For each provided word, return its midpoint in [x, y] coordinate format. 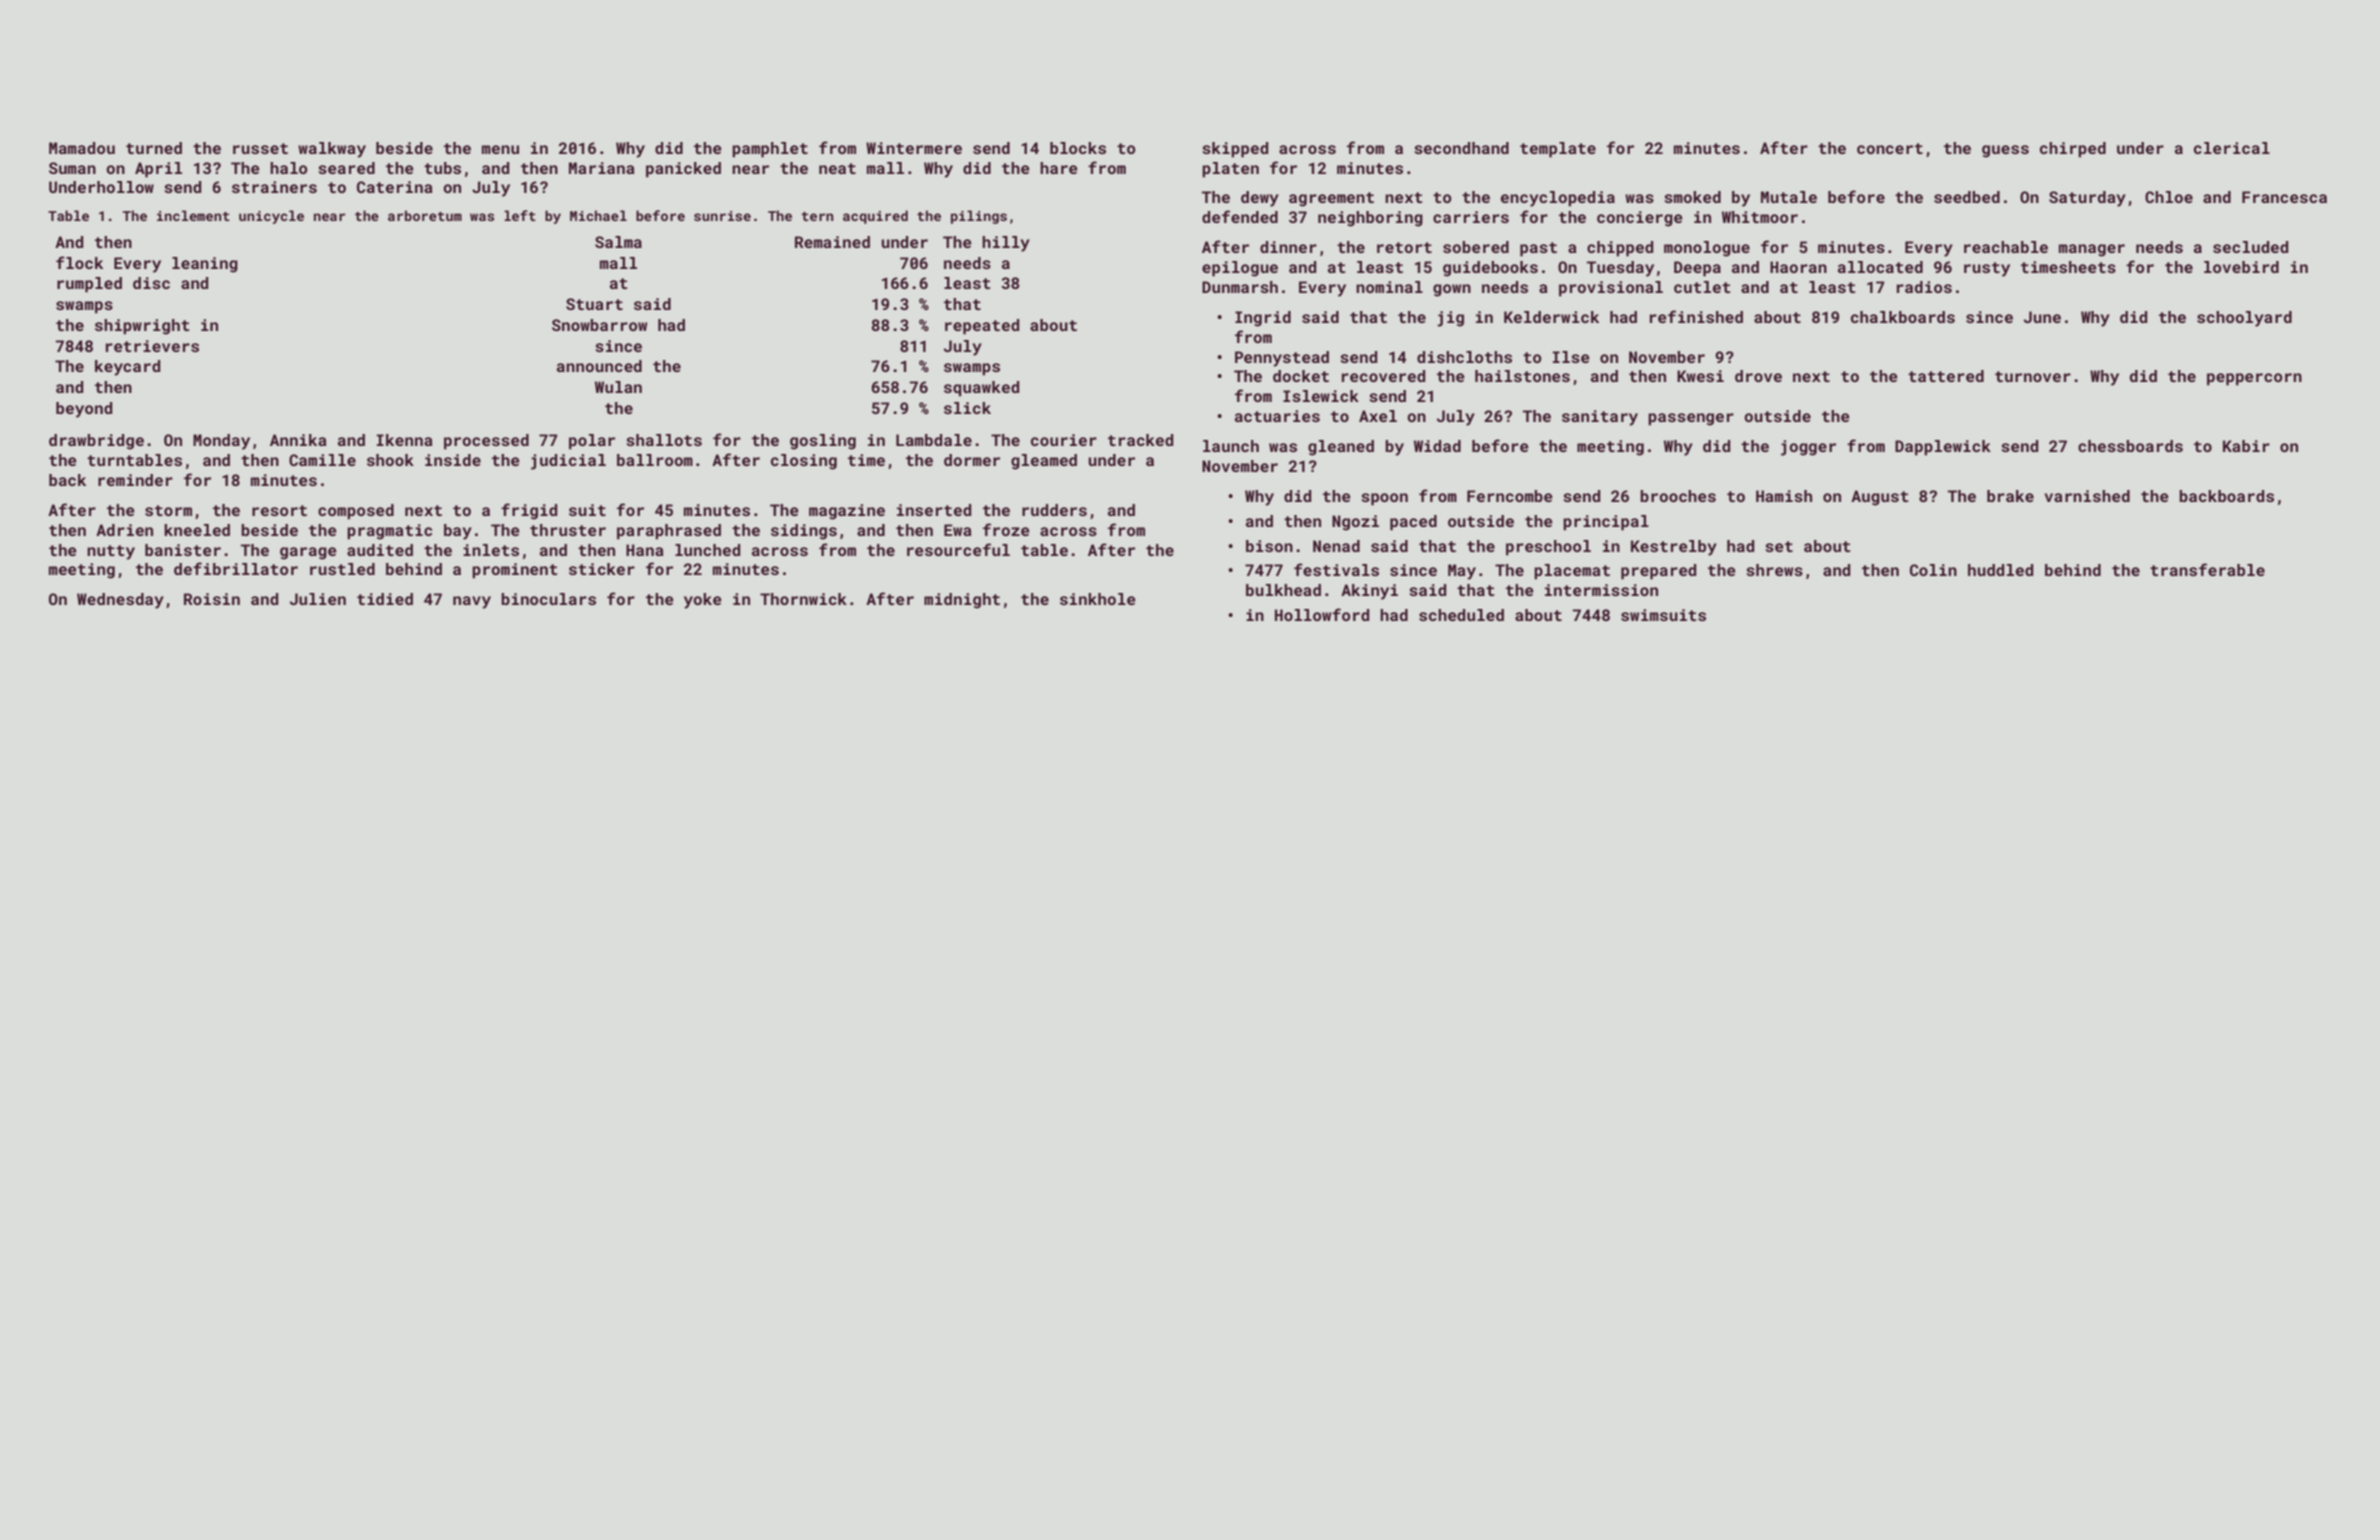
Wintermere [914, 148]
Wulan [618, 387]
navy [472, 602]
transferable [2207, 569]
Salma [618, 242]
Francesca [2284, 197]
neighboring [1370, 219]
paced [1413, 523]
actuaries [1277, 416]
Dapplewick [1943, 448]
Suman [72, 168]
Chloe [2169, 197]
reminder [135, 480]
